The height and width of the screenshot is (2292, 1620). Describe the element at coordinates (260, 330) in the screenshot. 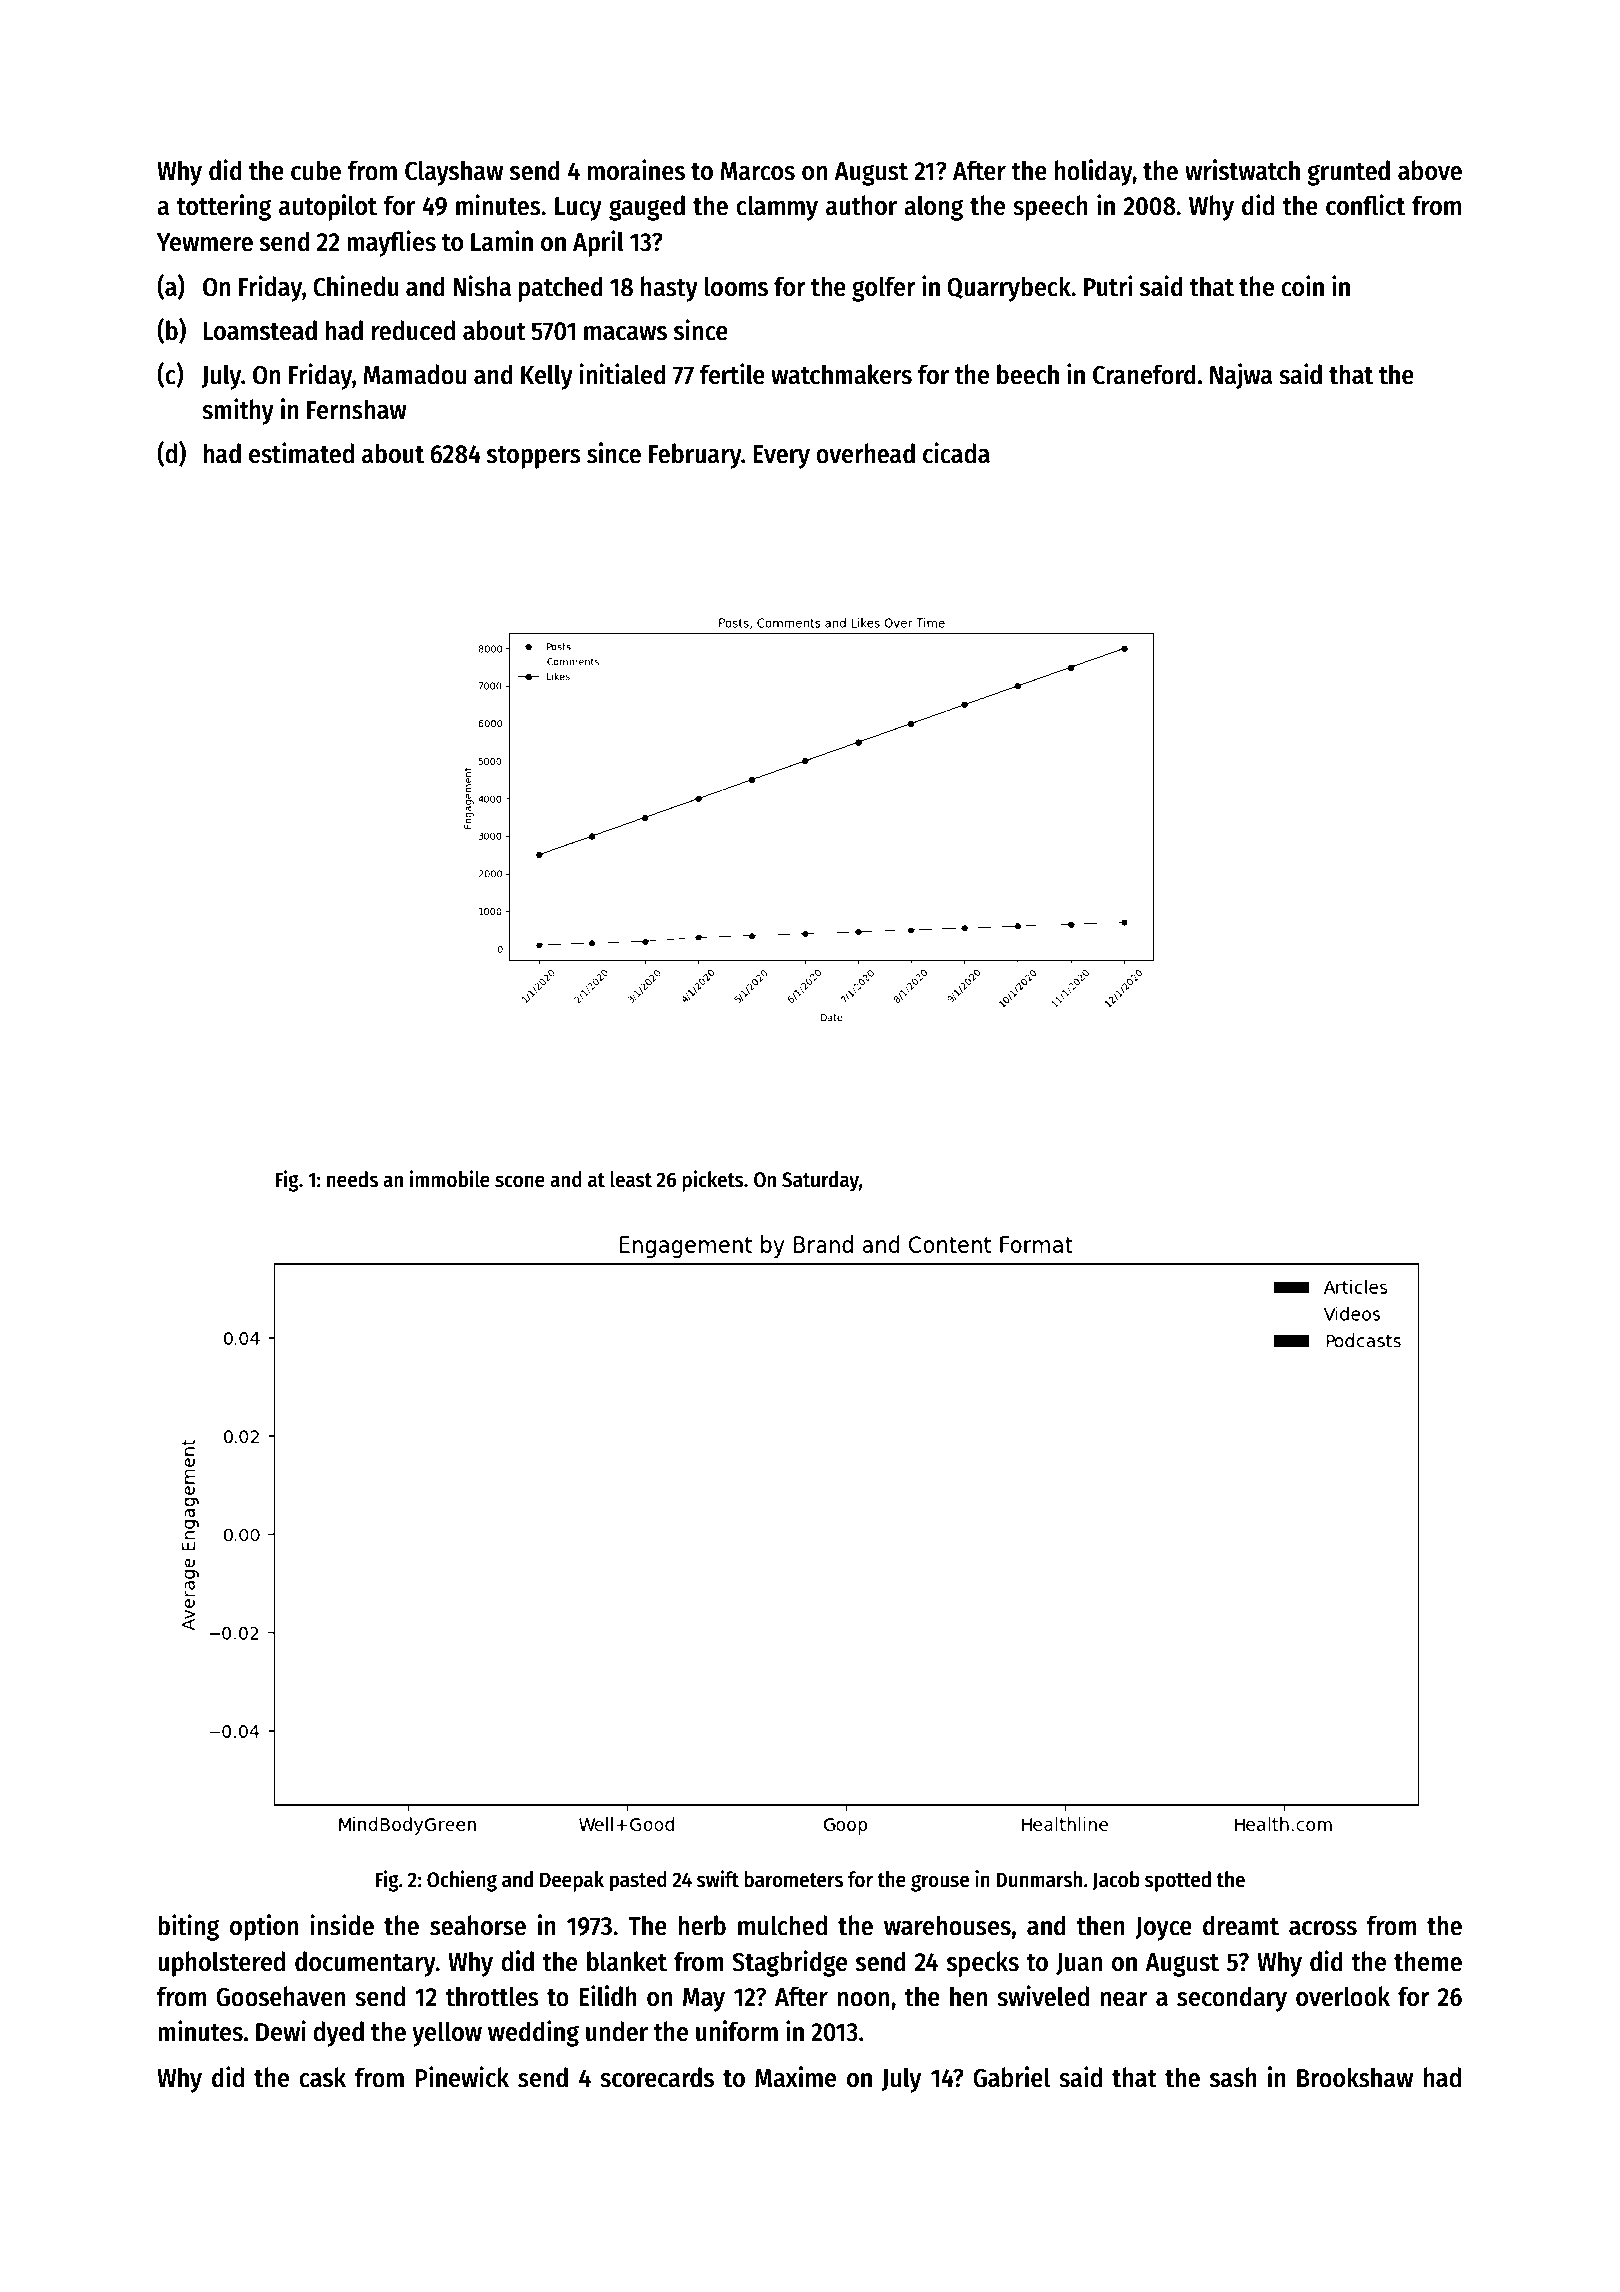

I see `Loamstead` at that location.
